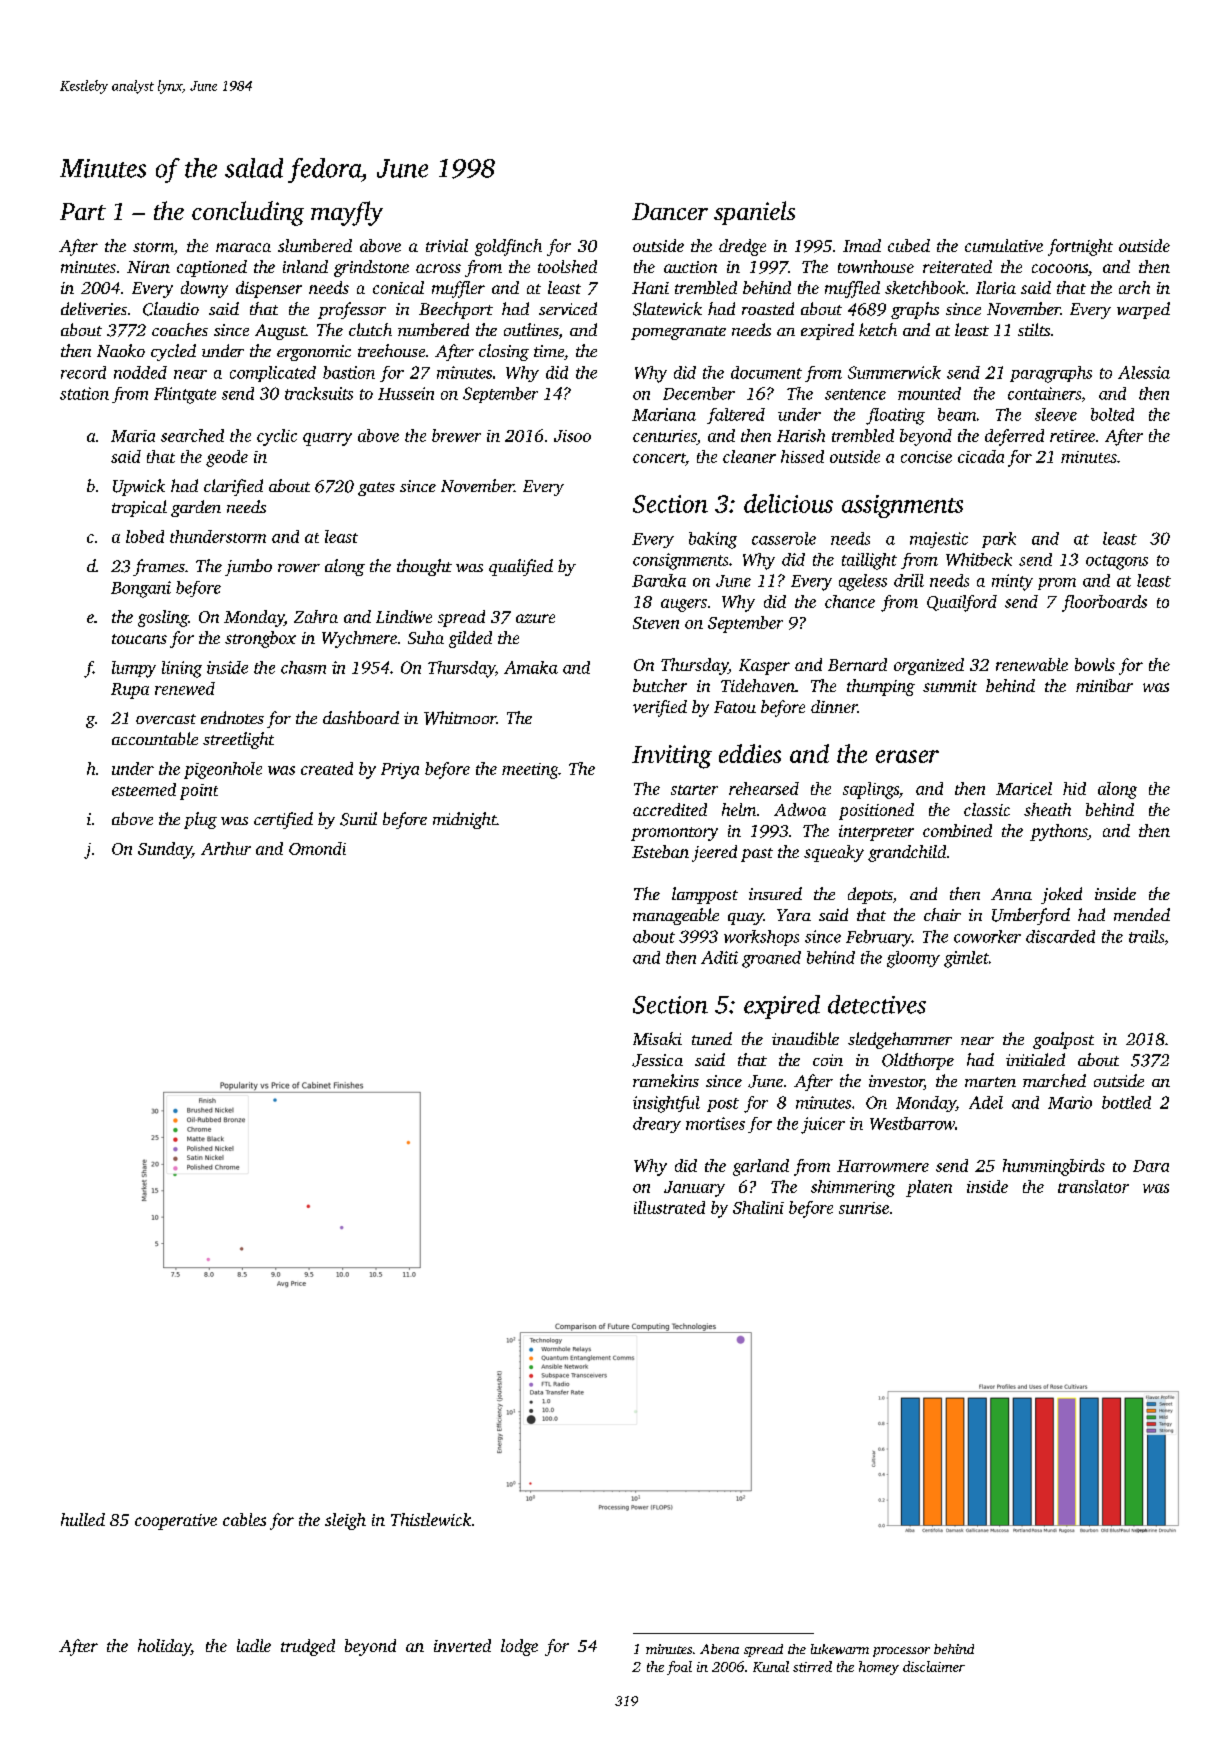 This screenshot has height=1740, width=1230. What do you see at coordinates (657, 1125) in the screenshot?
I see `dreary` at bounding box center [657, 1125].
